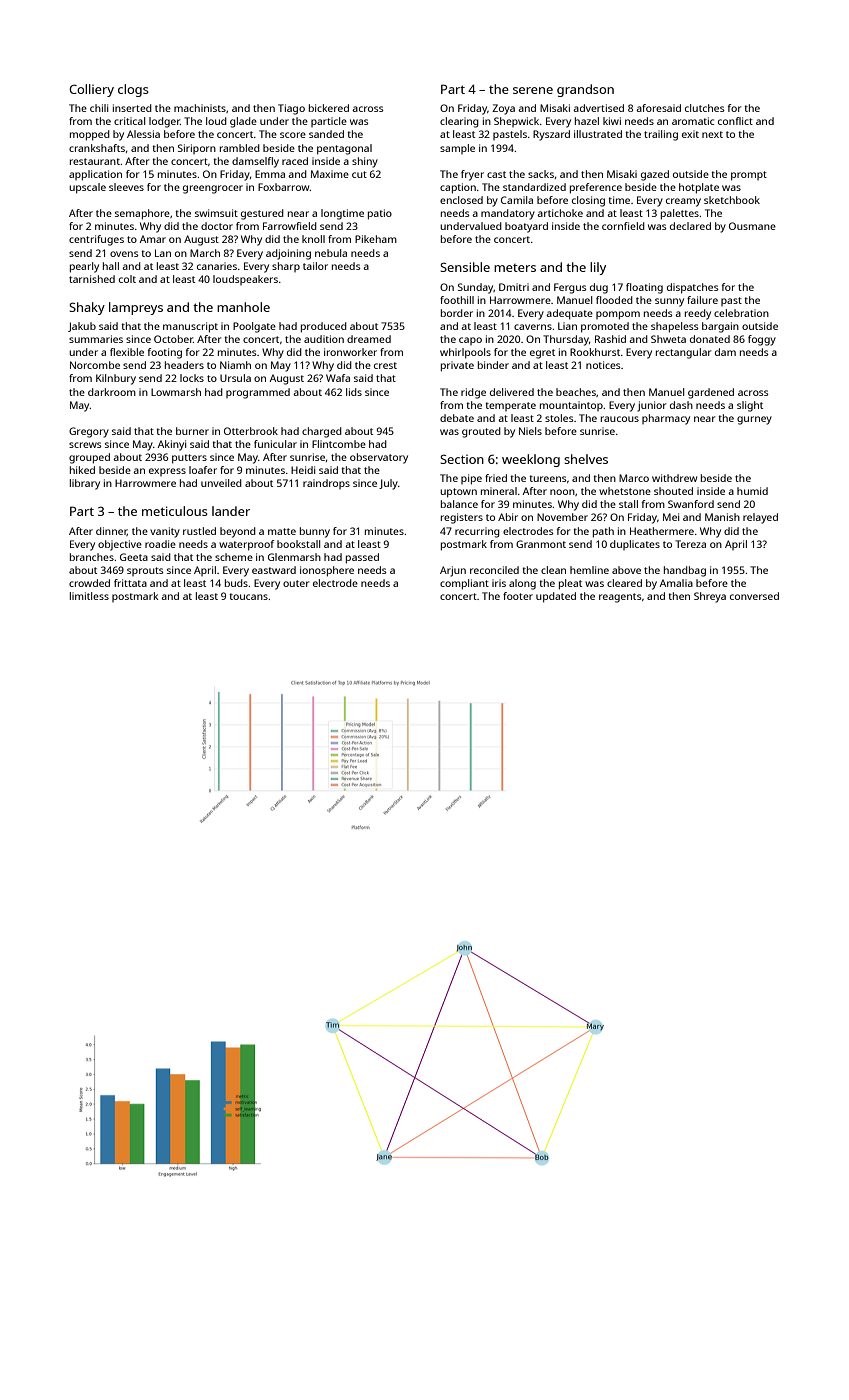  I want to click on outer, so click(296, 583).
